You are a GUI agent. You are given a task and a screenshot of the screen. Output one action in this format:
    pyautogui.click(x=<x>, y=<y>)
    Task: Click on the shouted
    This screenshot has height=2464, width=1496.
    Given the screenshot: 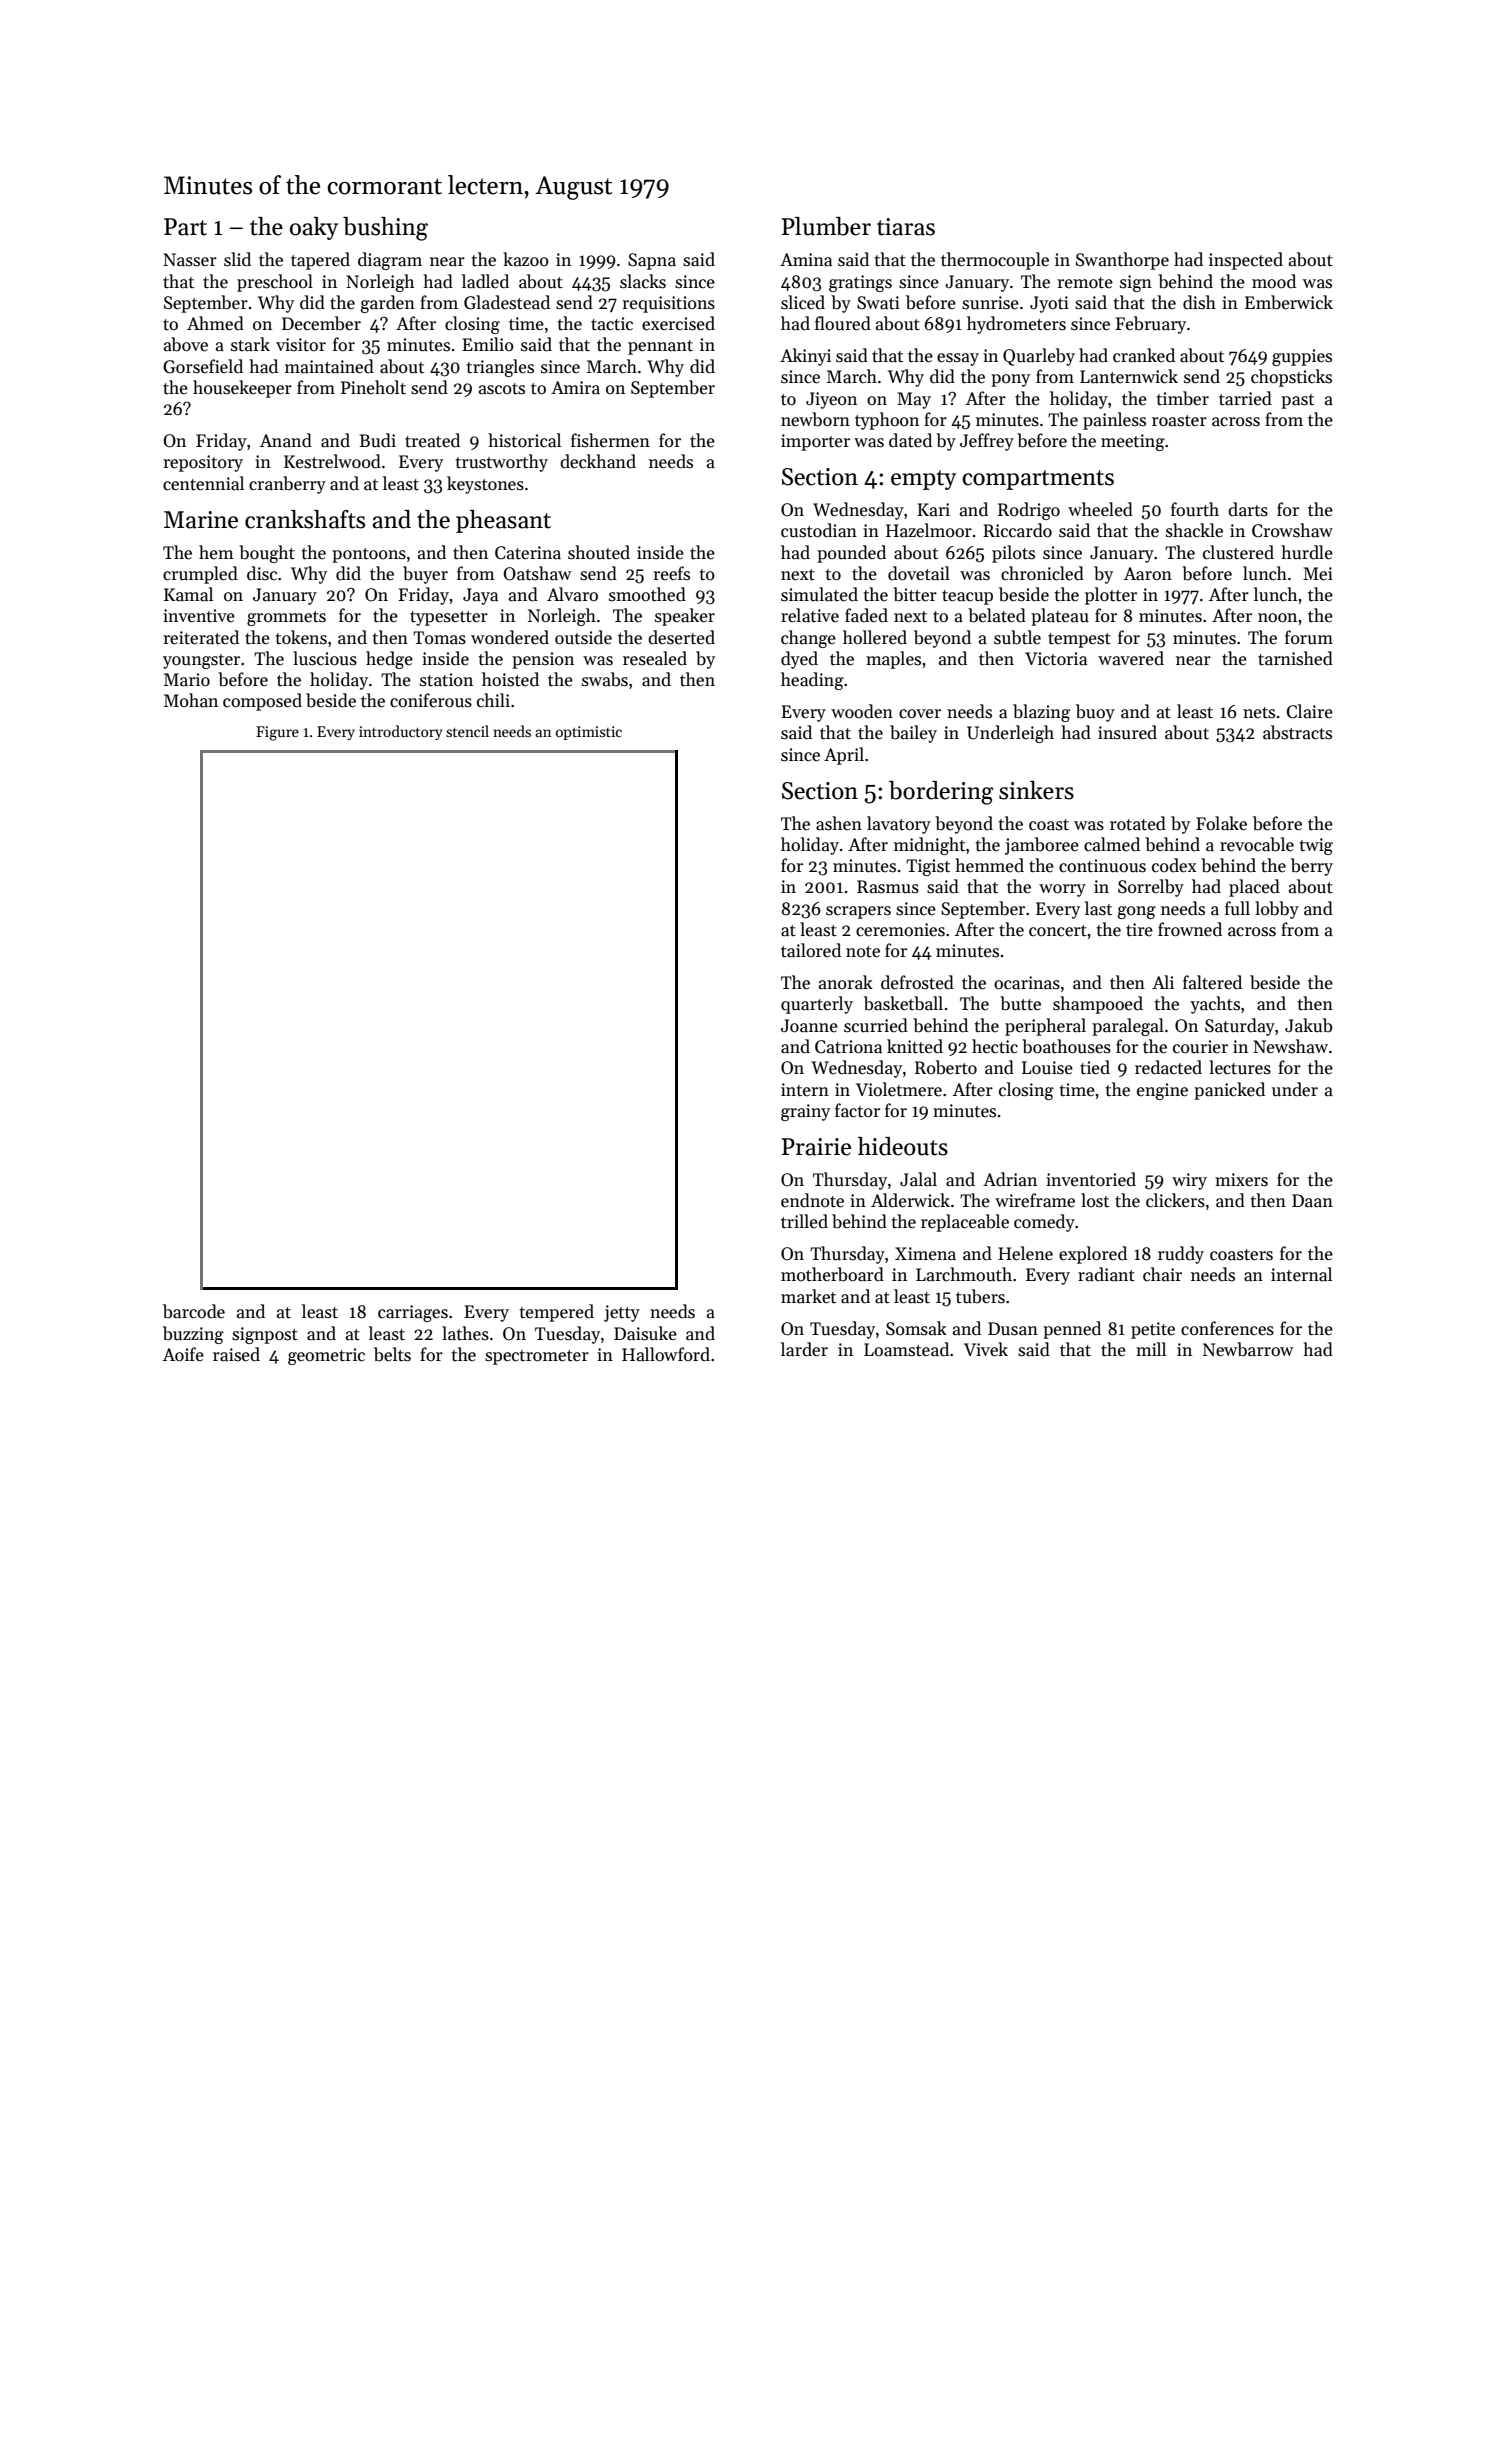 What is the action you would take?
    pyautogui.click(x=599, y=552)
